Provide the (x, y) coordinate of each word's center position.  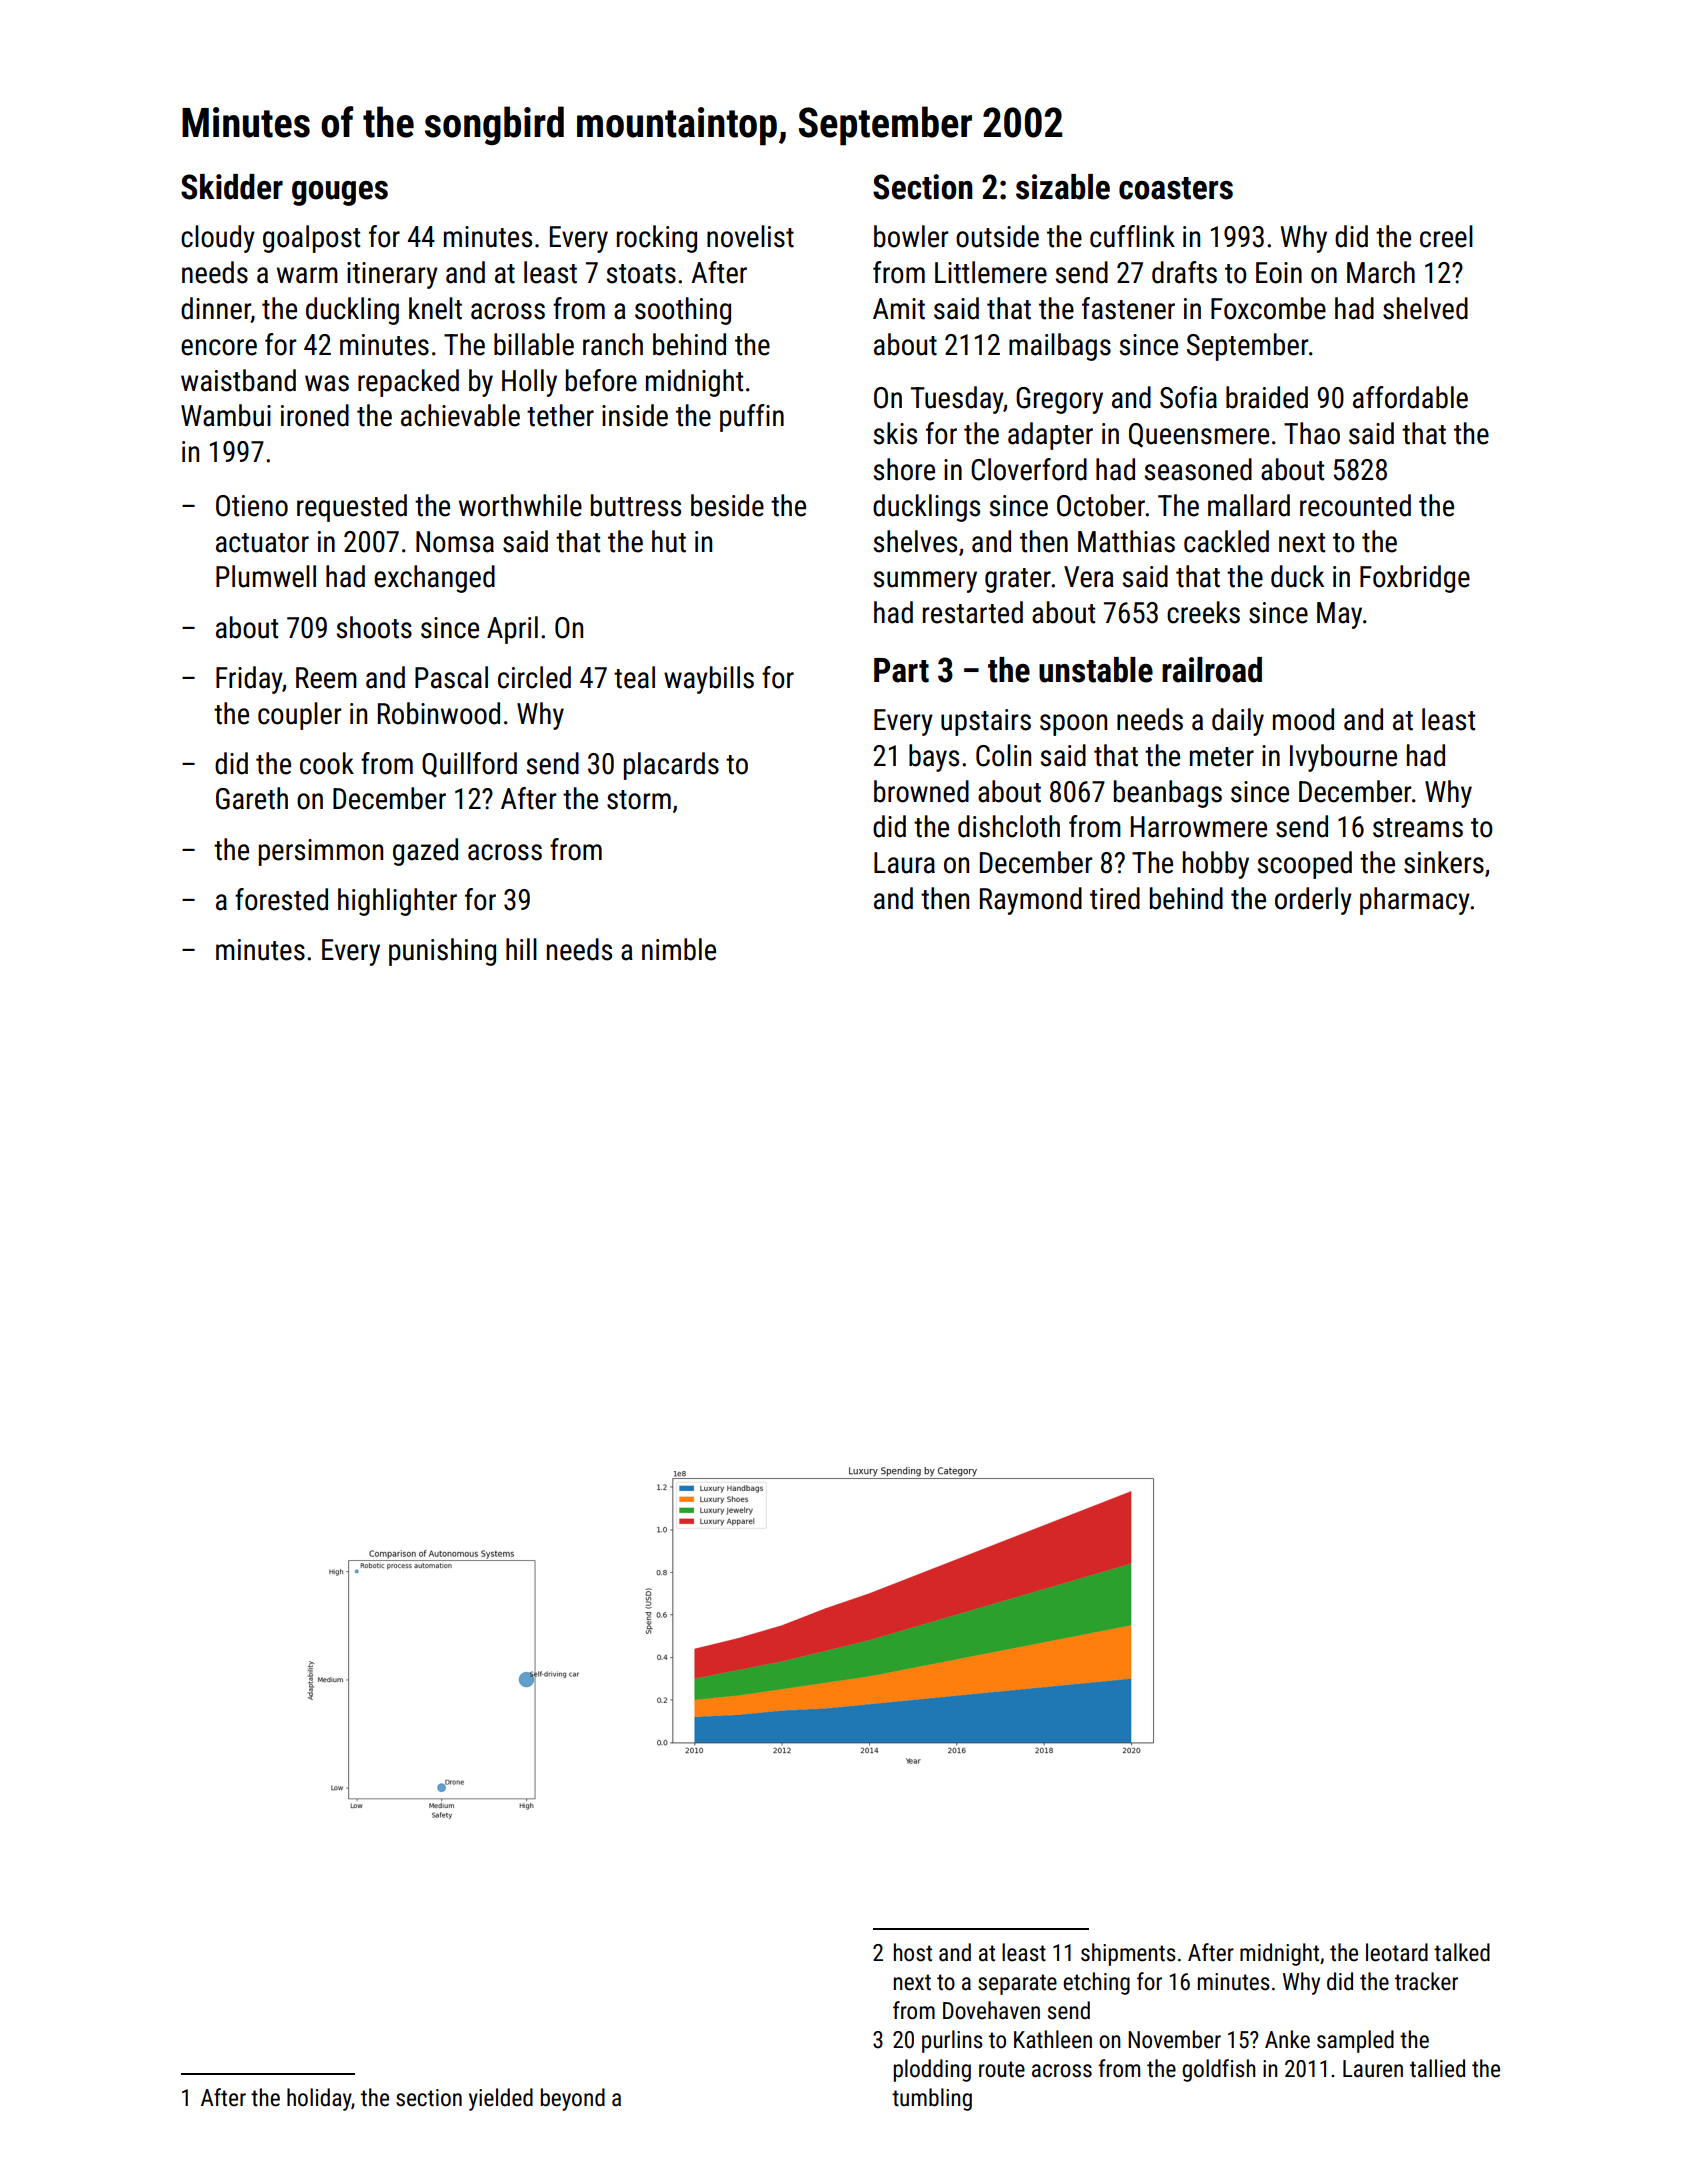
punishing (442, 952)
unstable (1096, 670)
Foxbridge (1415, 579)
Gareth (252, 798)
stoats (641, 274)
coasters (1176, 188)
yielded (501, 2099)
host (913, 1952)
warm (307, 275)
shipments (1128, 1954)
